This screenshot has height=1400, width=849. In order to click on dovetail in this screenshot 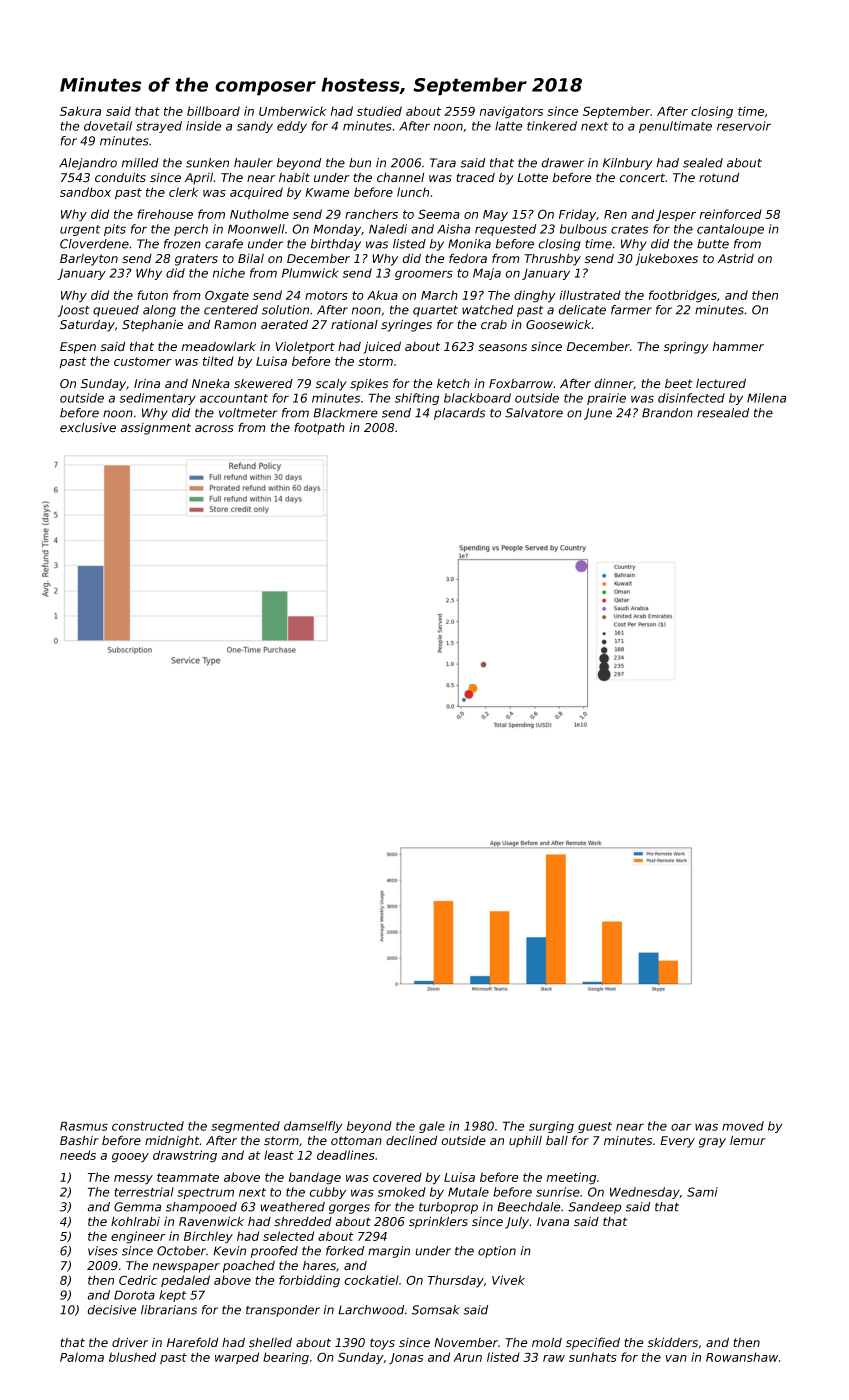, I will do `click(108, 126)`.
